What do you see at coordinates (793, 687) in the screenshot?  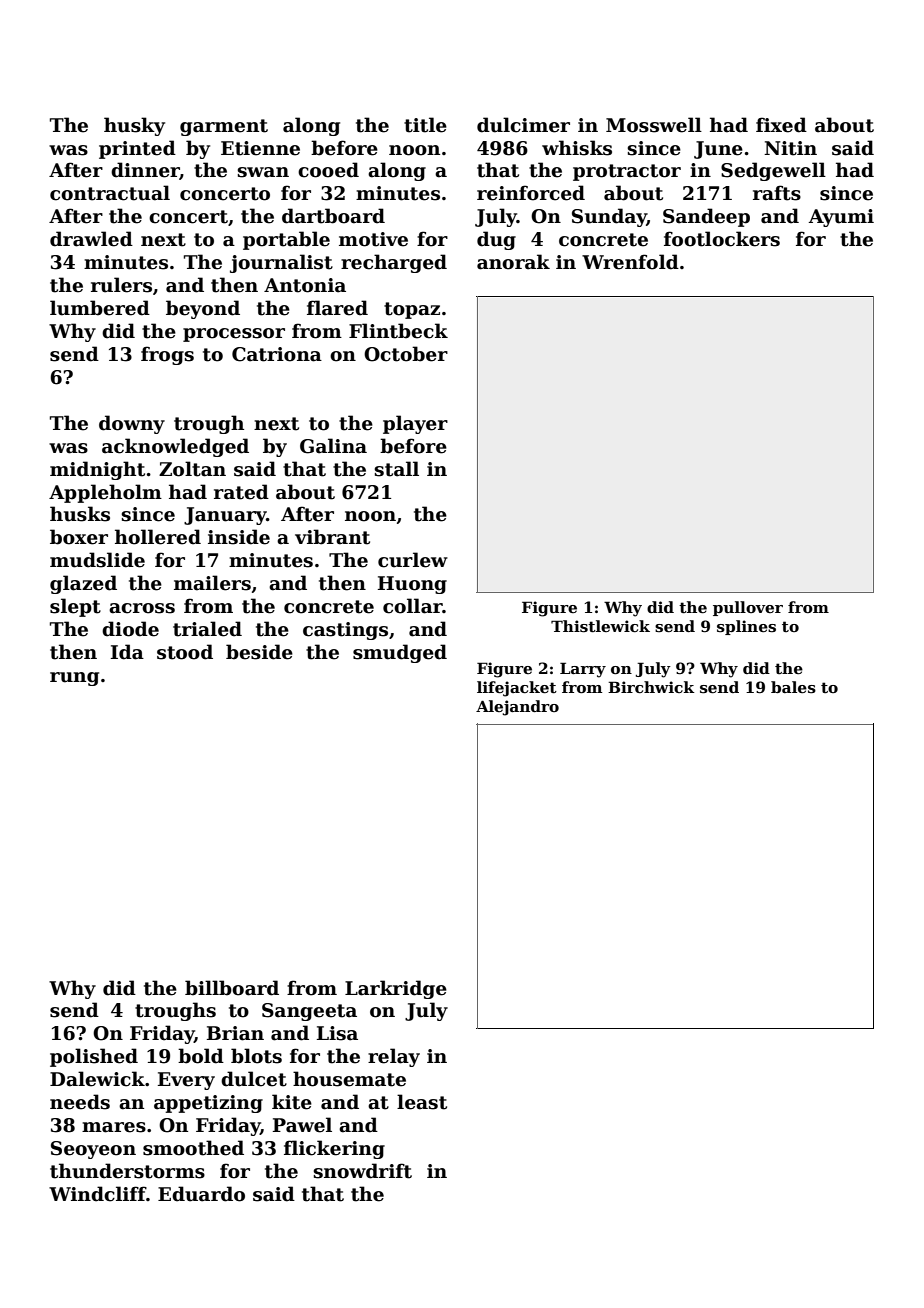 I see `bales` at bounding box center [793, 687].
